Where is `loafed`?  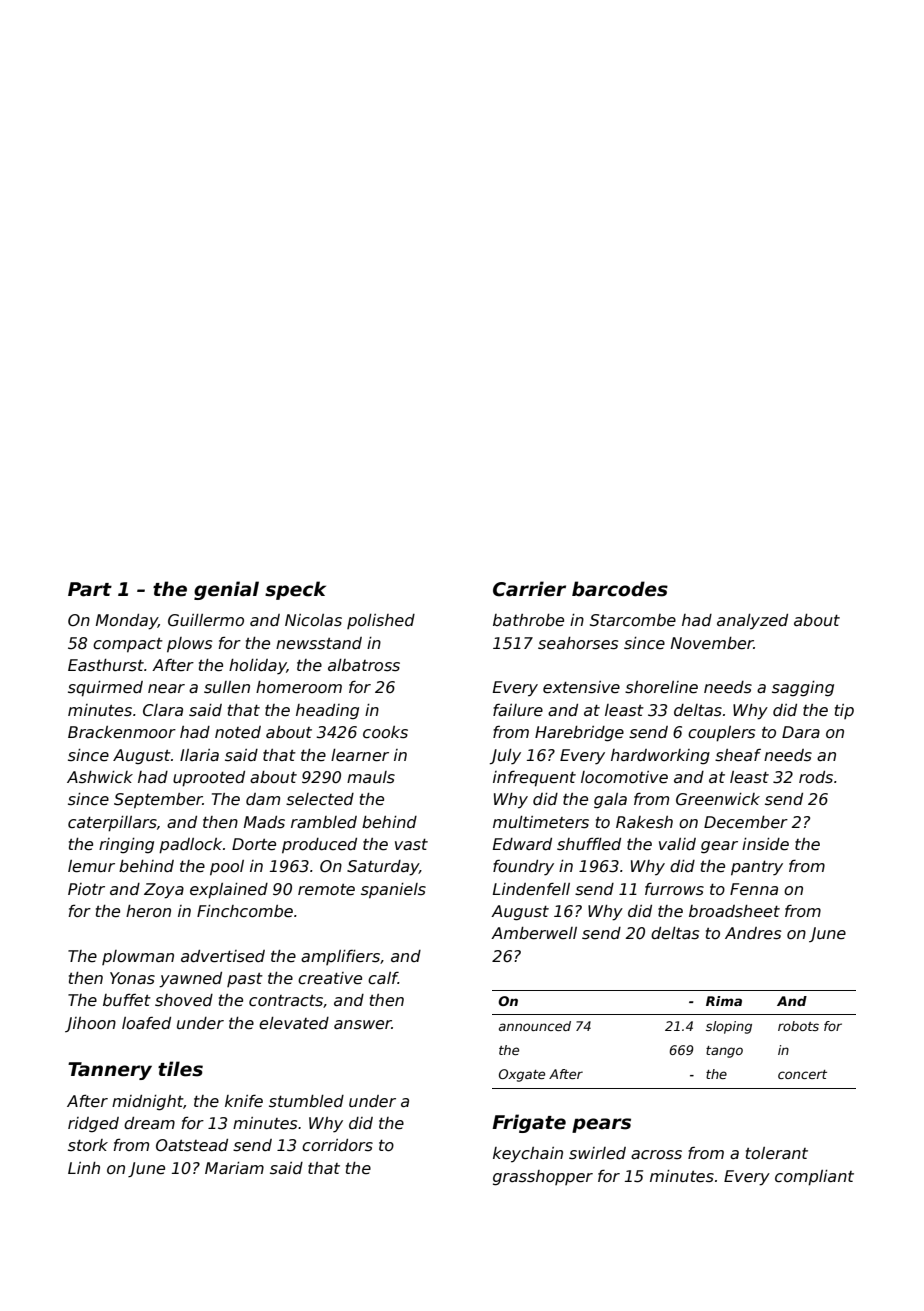 loafed is located at coordinates (146, 1023).
